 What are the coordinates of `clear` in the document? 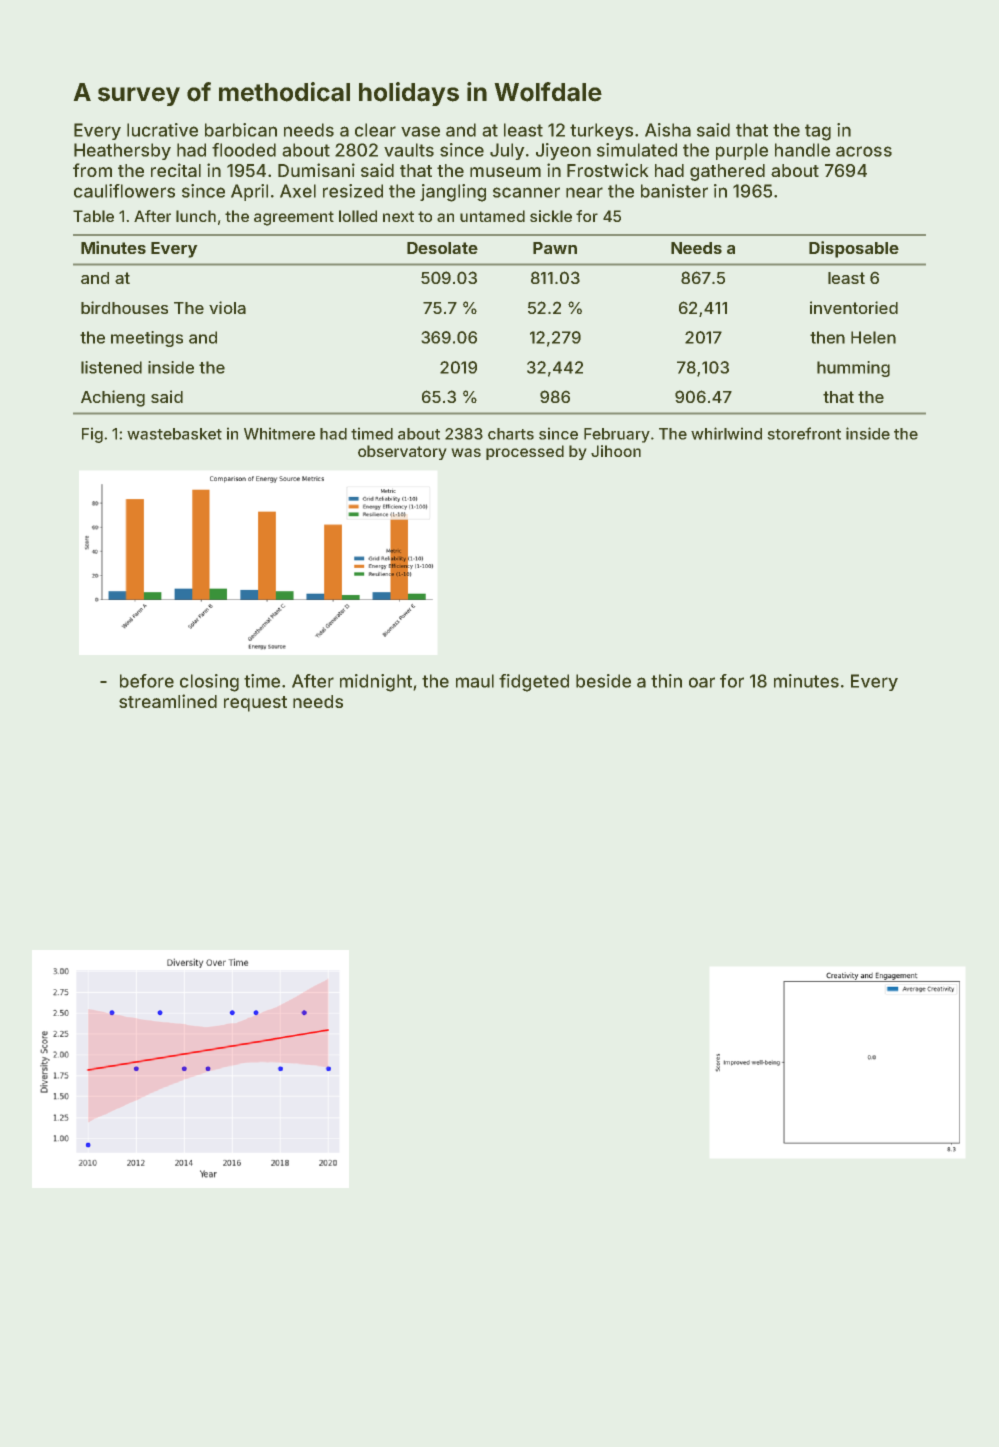 It's located at (375, 130).
